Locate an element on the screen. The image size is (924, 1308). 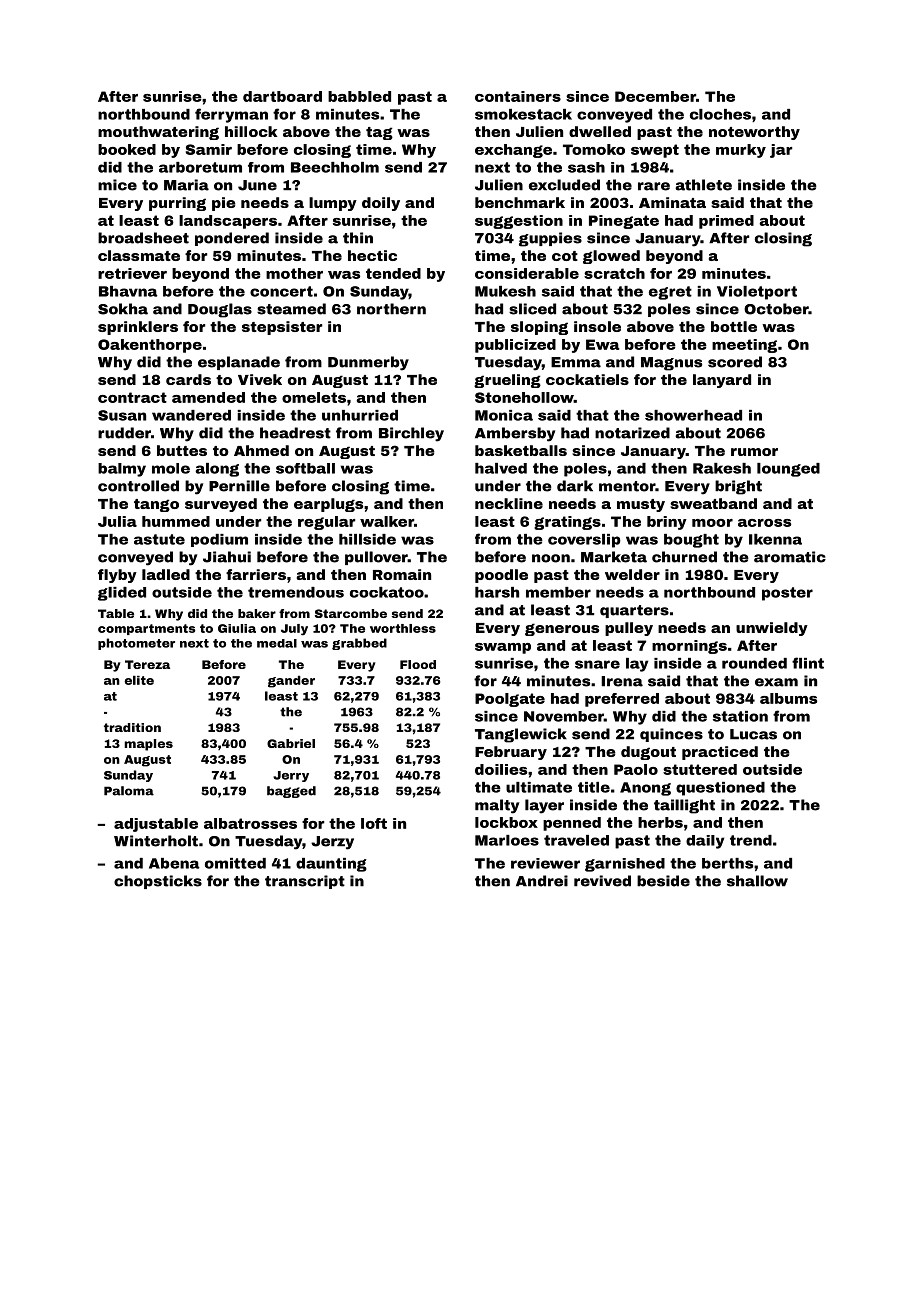
mouthwatering is located at coordinates (158, 133).
